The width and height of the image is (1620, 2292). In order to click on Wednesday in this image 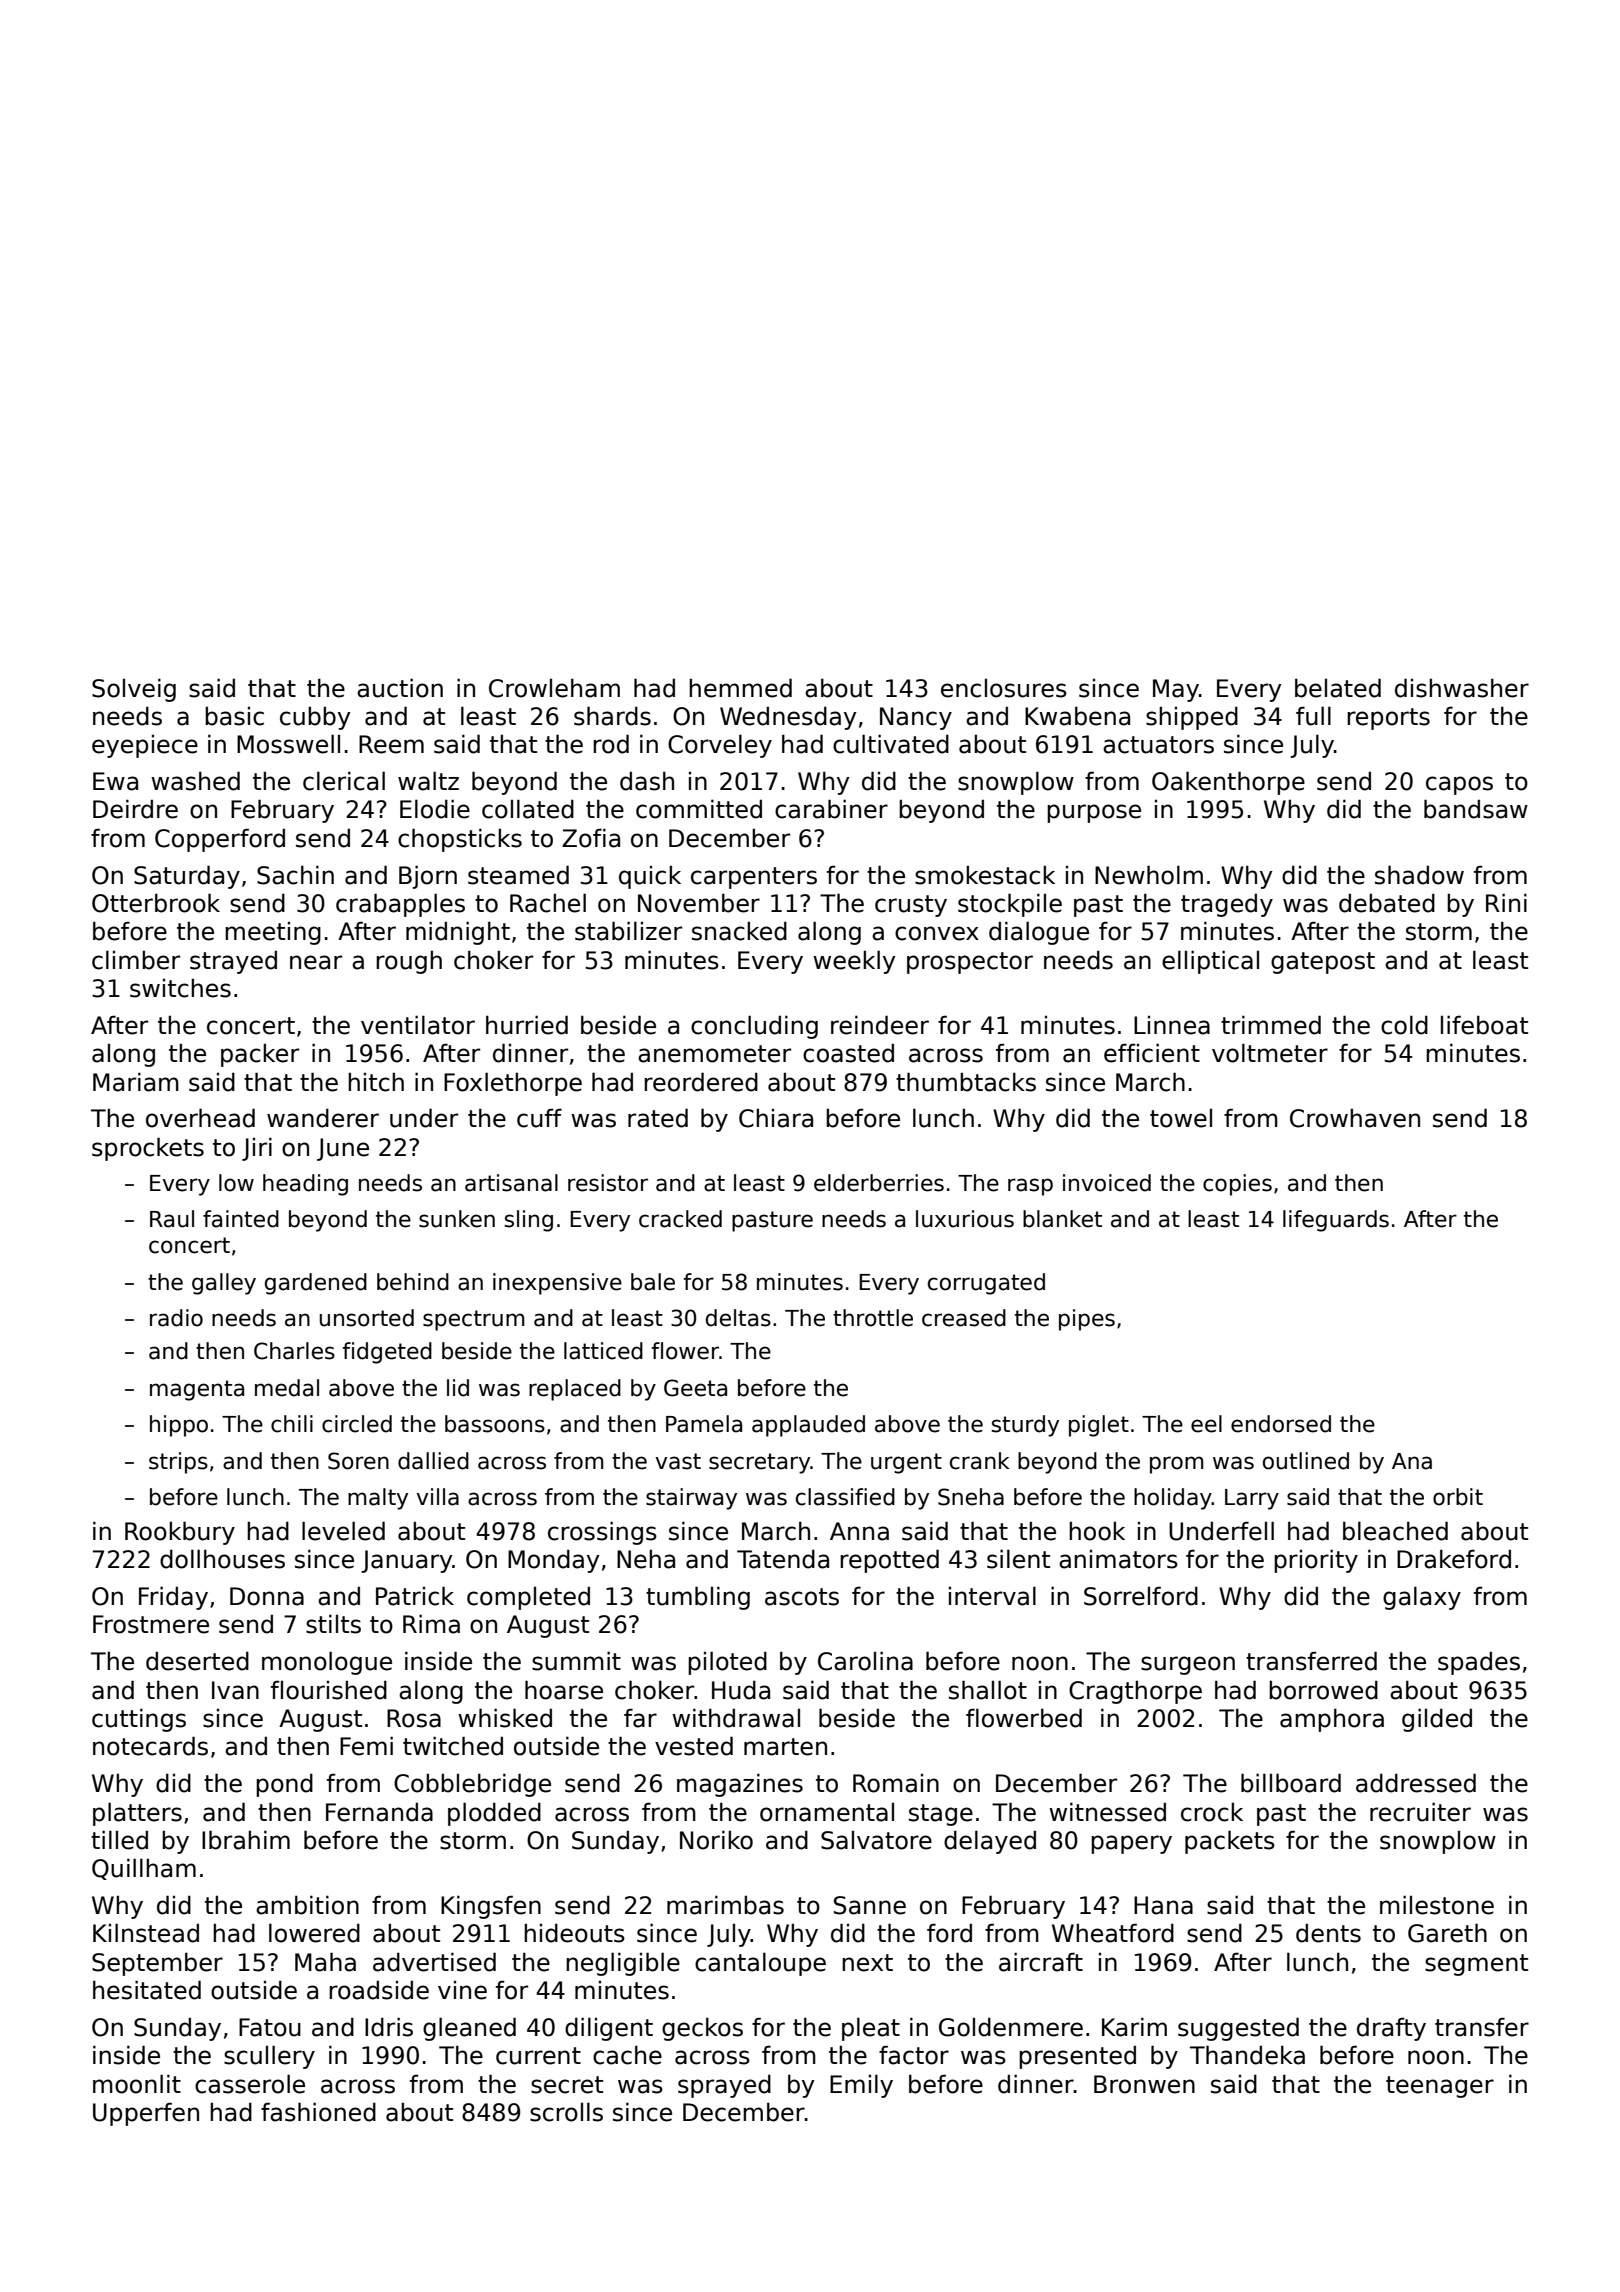, I will do `click(788, 718)`.
